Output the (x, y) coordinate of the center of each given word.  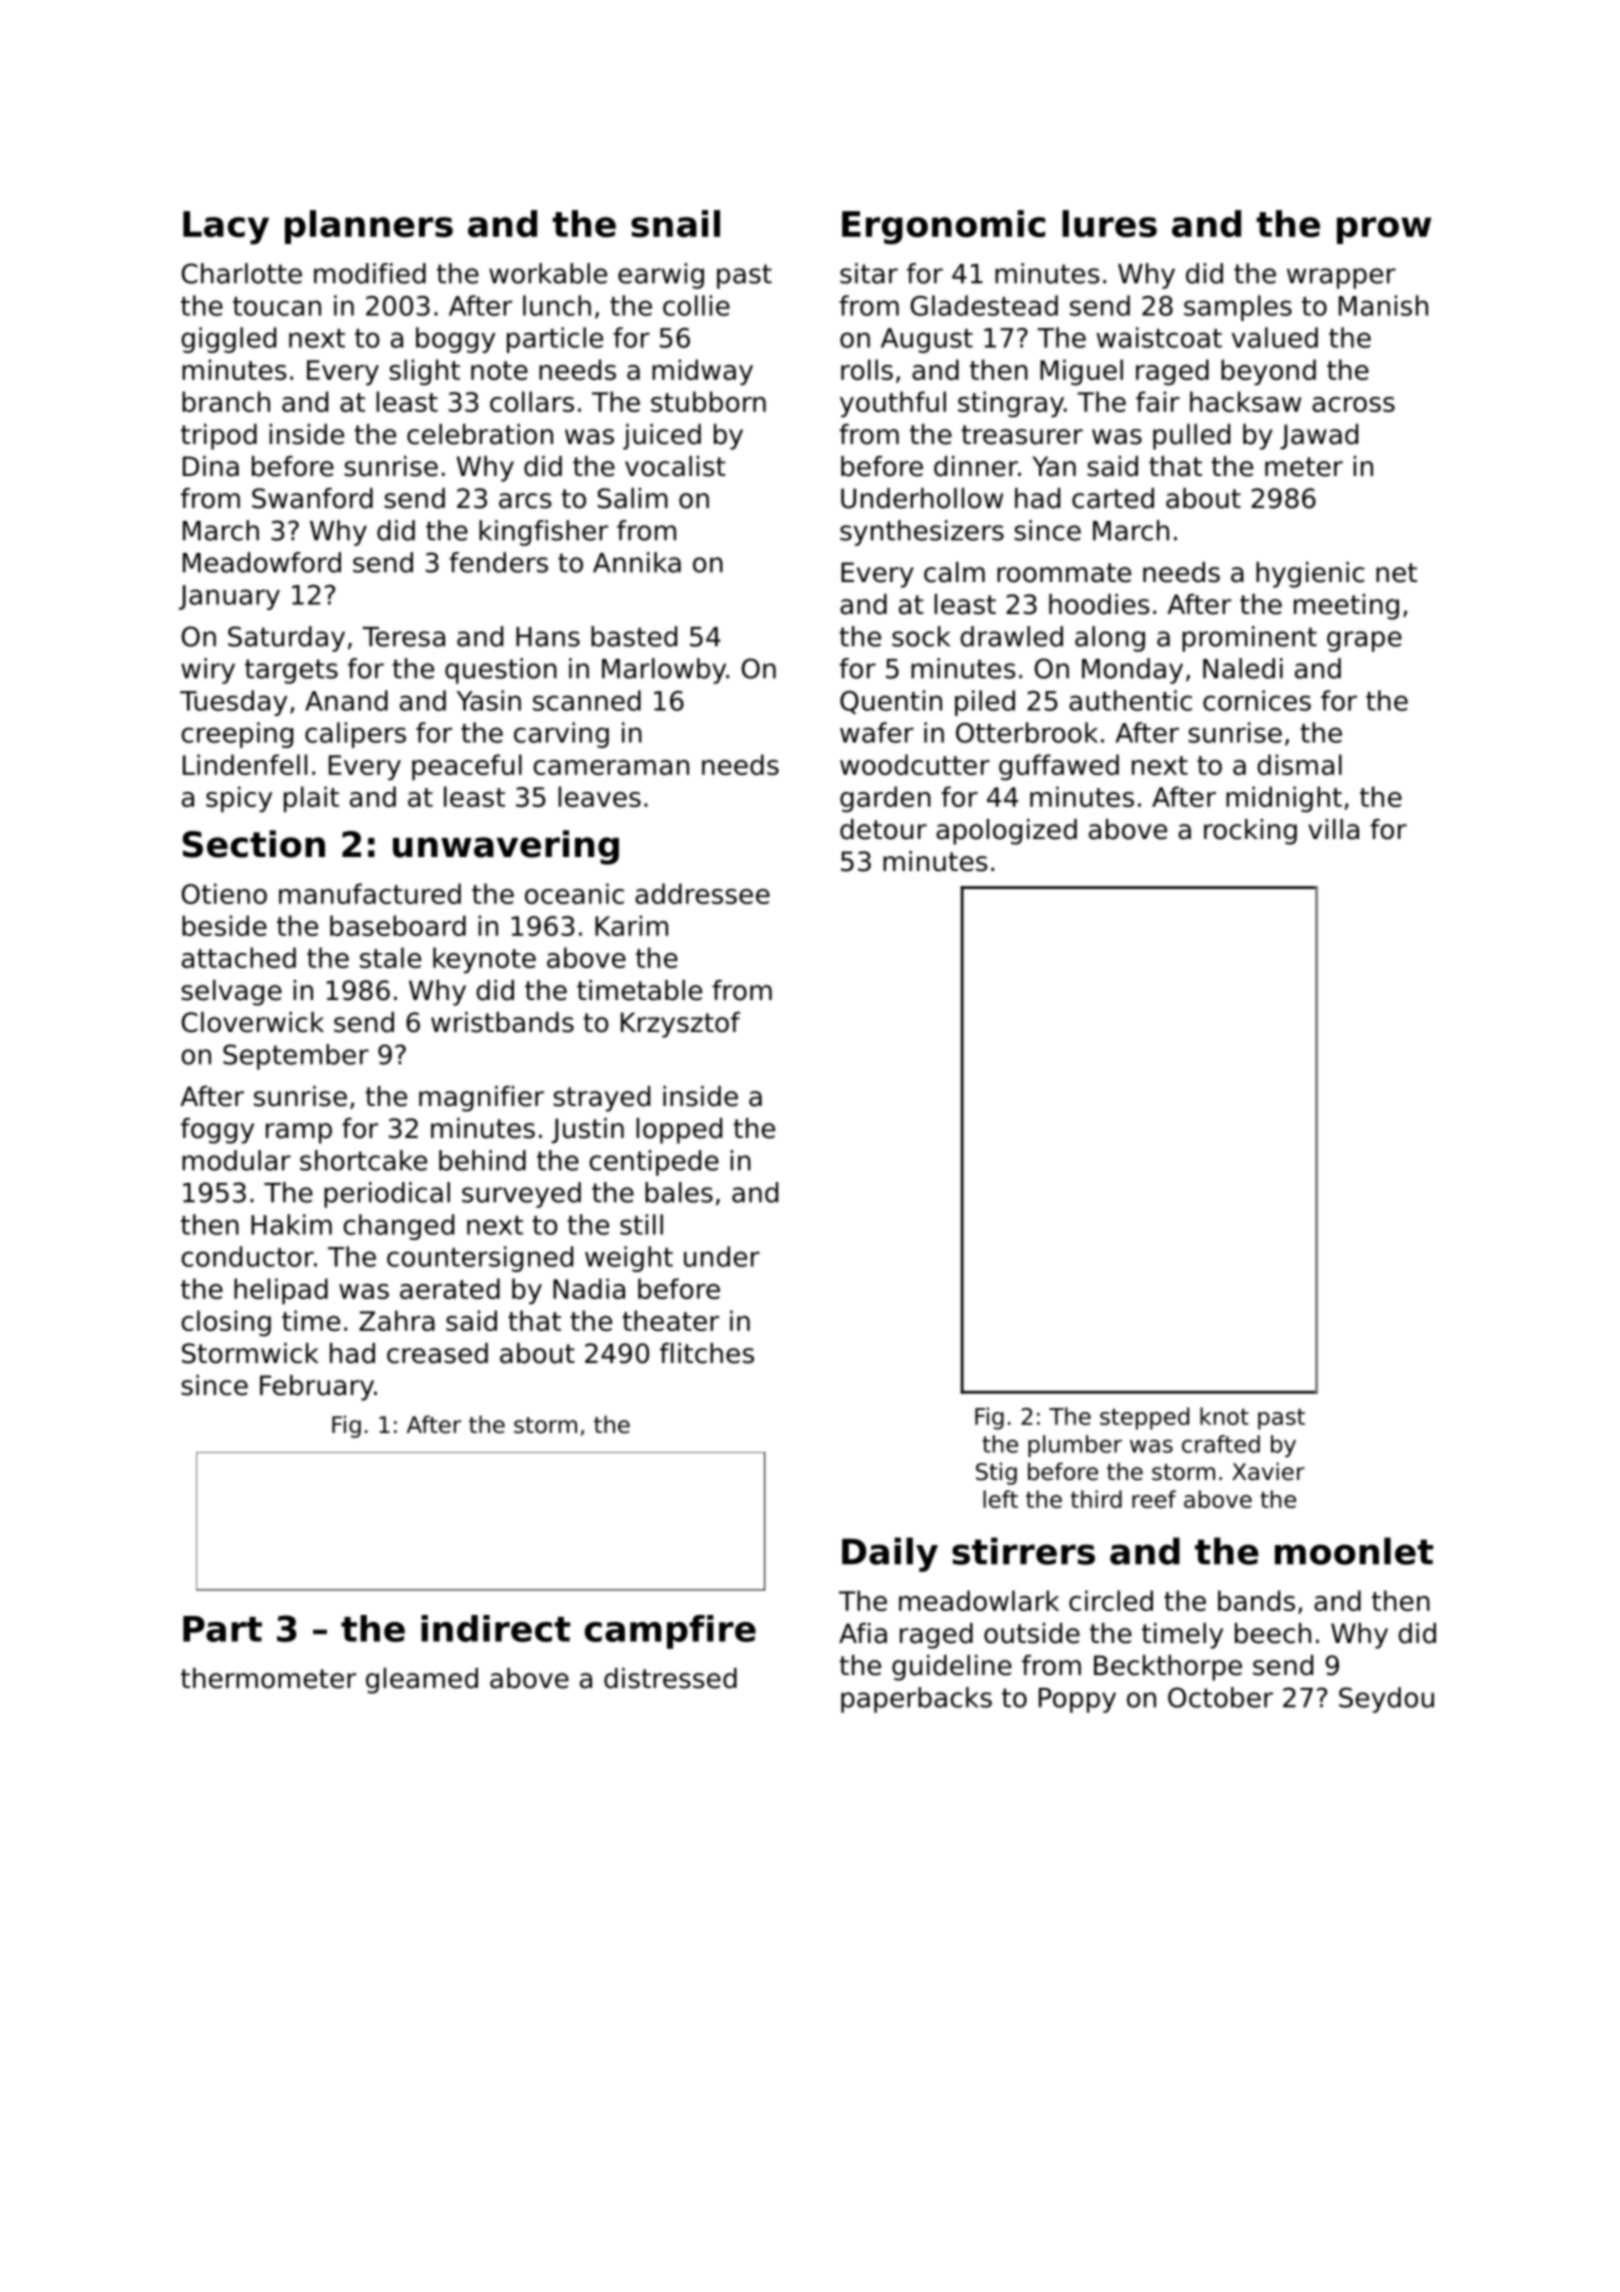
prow (1384, 230)
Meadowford (262, 562)
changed (398, 1227)
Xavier (1268, 1471)
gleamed (422, 1681)
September (296, 1057)
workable (548, 273)
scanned (587, 700)
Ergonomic (943, 227)
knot (1224, 1416)
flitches (707, 1353)
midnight (1284, 799)
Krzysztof (680, 1025)
